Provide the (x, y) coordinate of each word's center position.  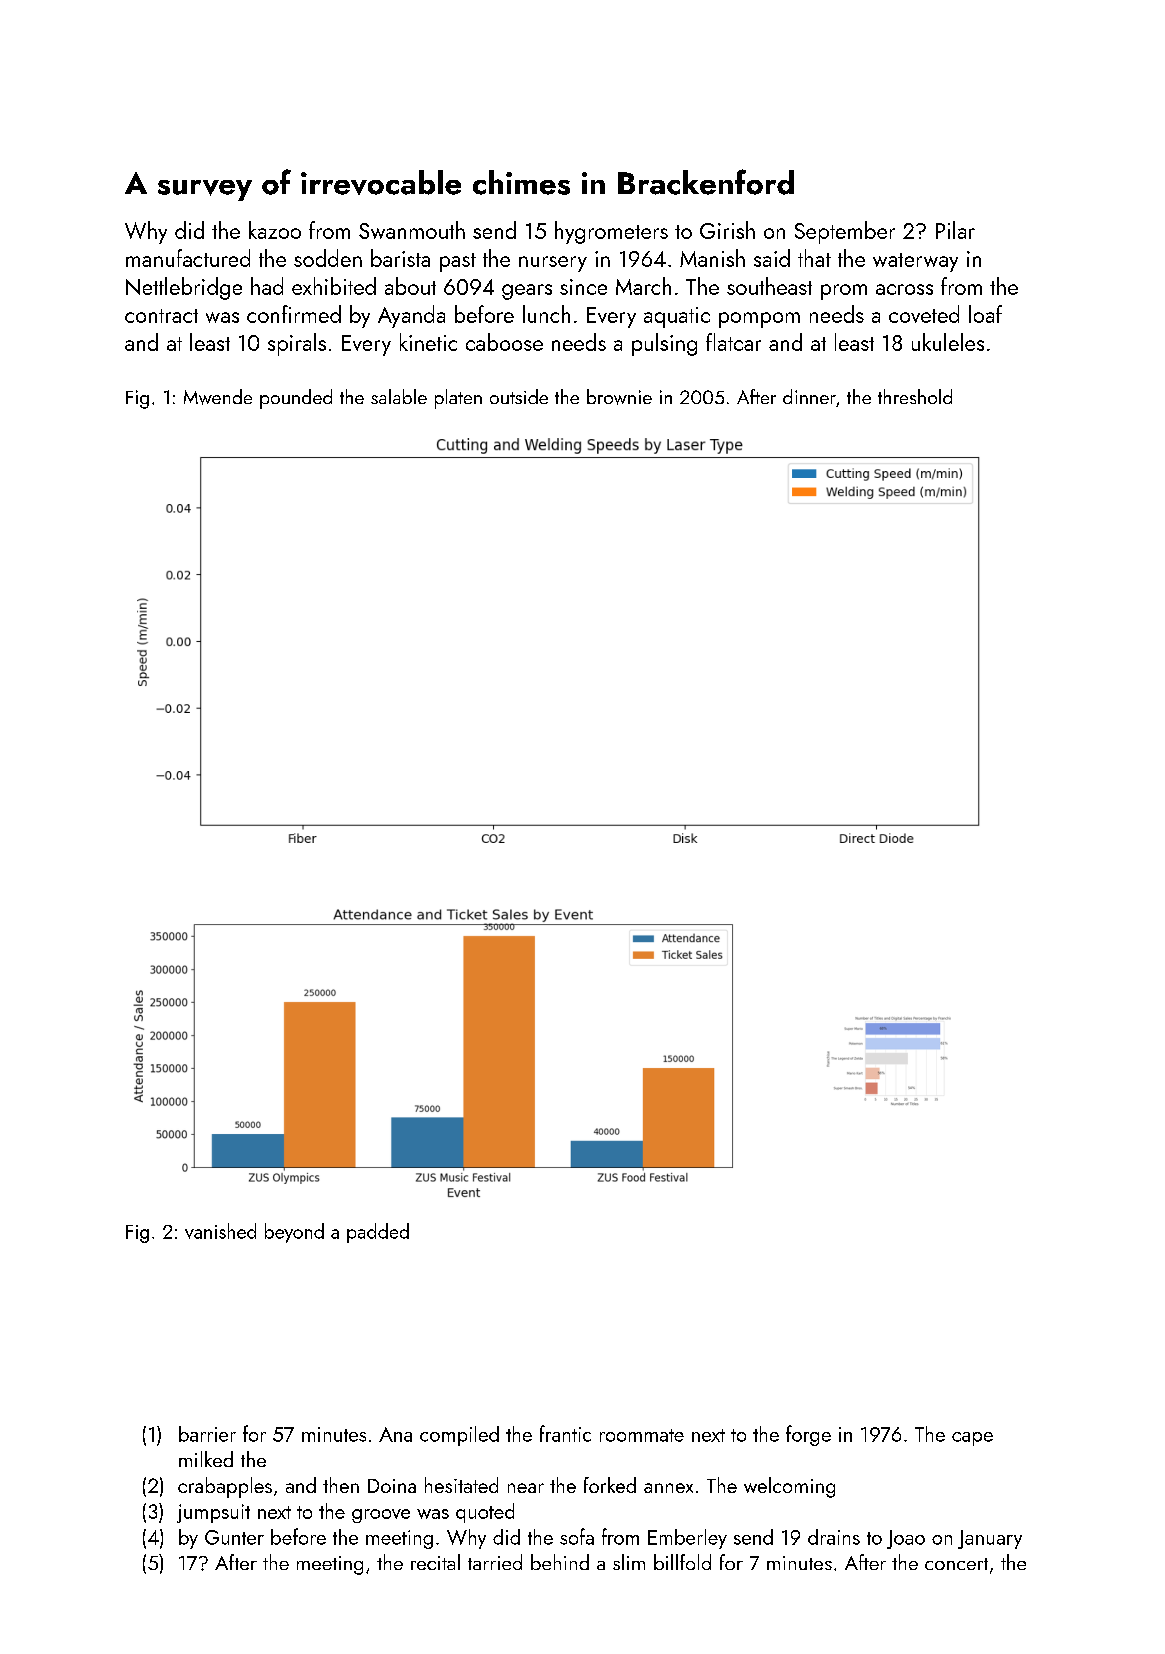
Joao (906, 1539)
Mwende (218, 397)
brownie (619, 397)
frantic (565, 1433)
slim (629, 1562)
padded (378, 1233)
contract (161, 316)
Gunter (234, 1537)
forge (808, 1435)
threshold (915, 396)
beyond (294, 1233)
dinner (809, 396)
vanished (220, 1231)
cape (972, 1439)
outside (519, 396)
